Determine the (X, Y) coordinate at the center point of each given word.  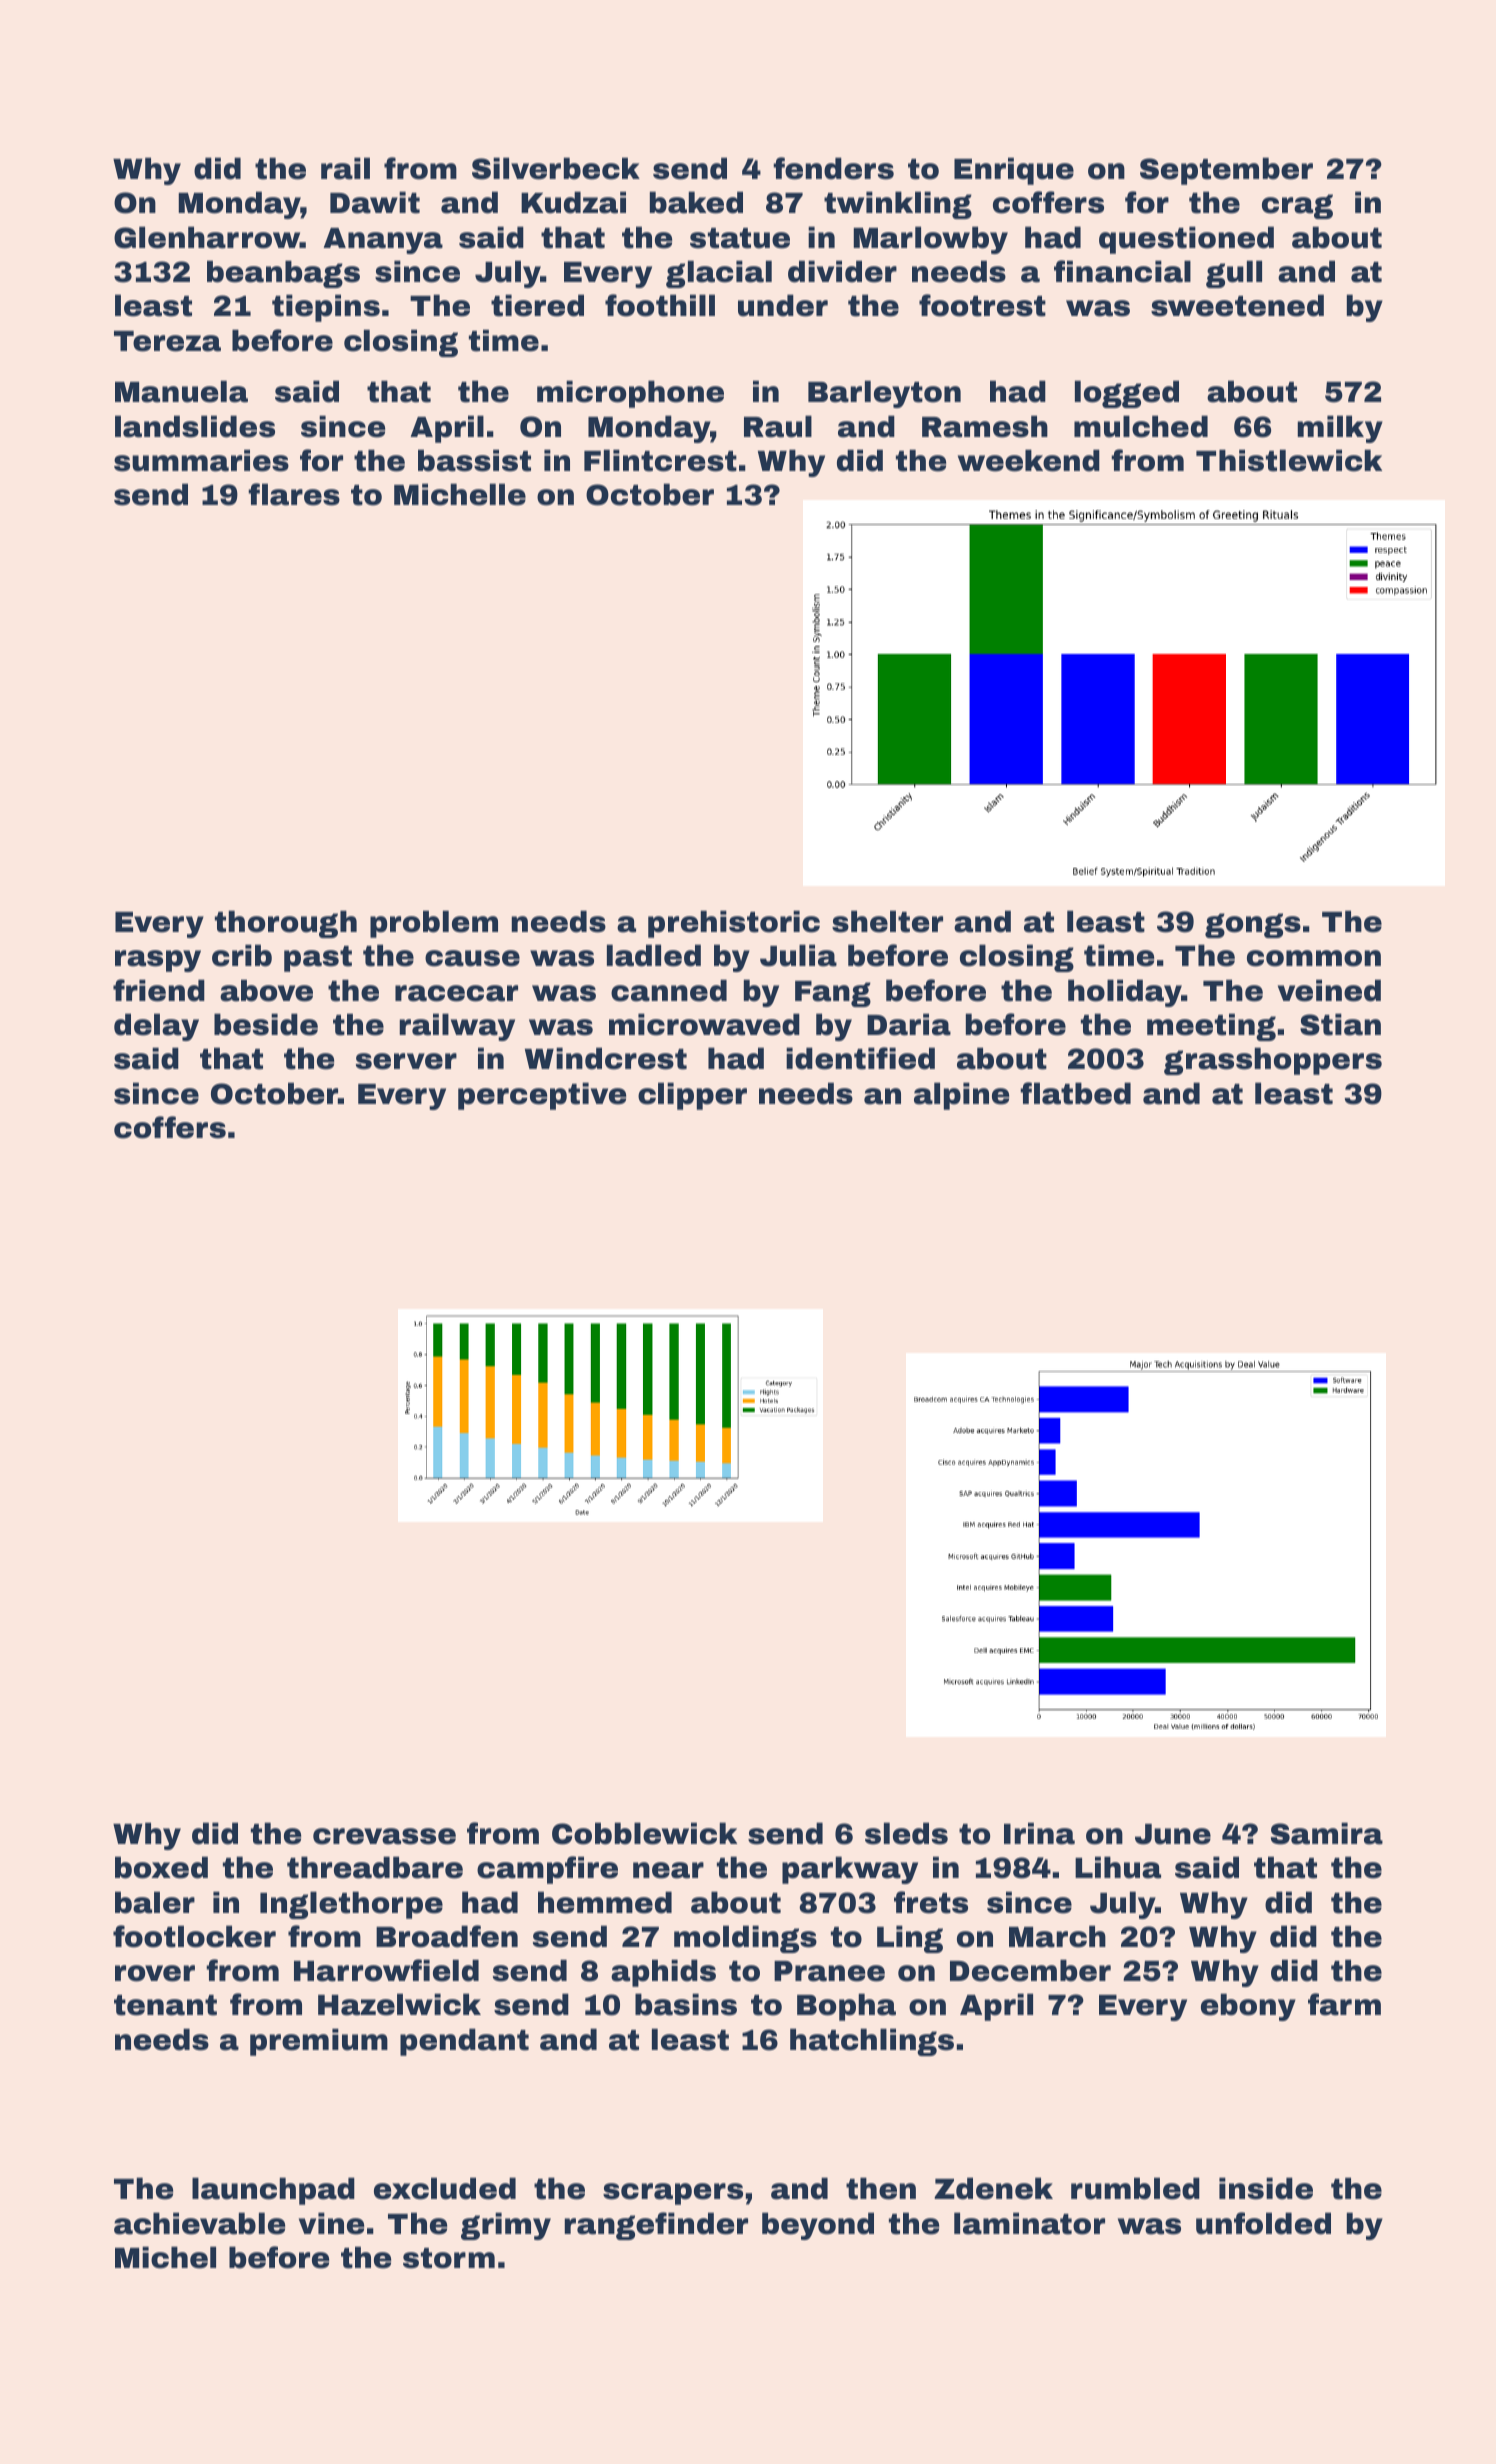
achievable (200, 2223)
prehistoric (734, 924)
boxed (161, 1867)
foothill (660, 305)
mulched (1141, 426)
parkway (850, 1870)
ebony (1248, 2007)
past (318, 959)
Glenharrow (207, 237)
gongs (1253, 925)
